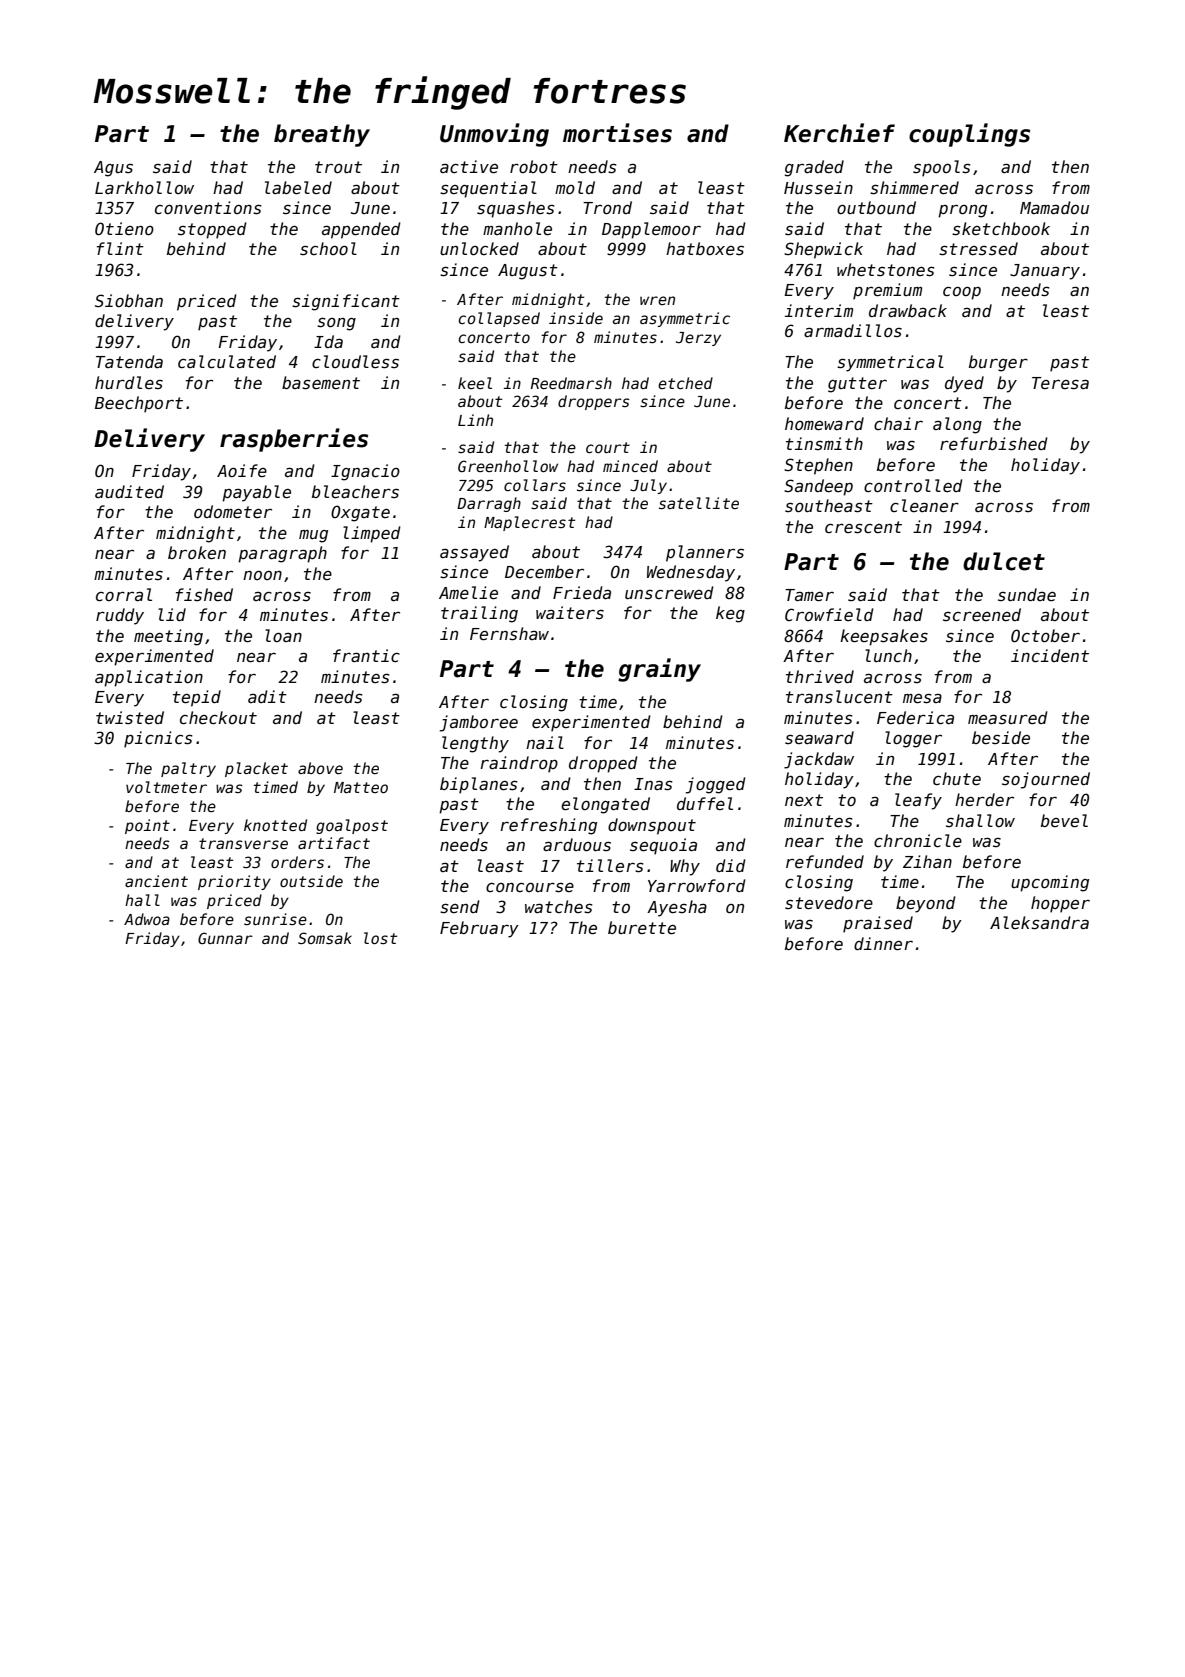  What do you see at coordinates (659, 670) in the screenshot?
I see `grainy` at bounding box center [659, 670].
